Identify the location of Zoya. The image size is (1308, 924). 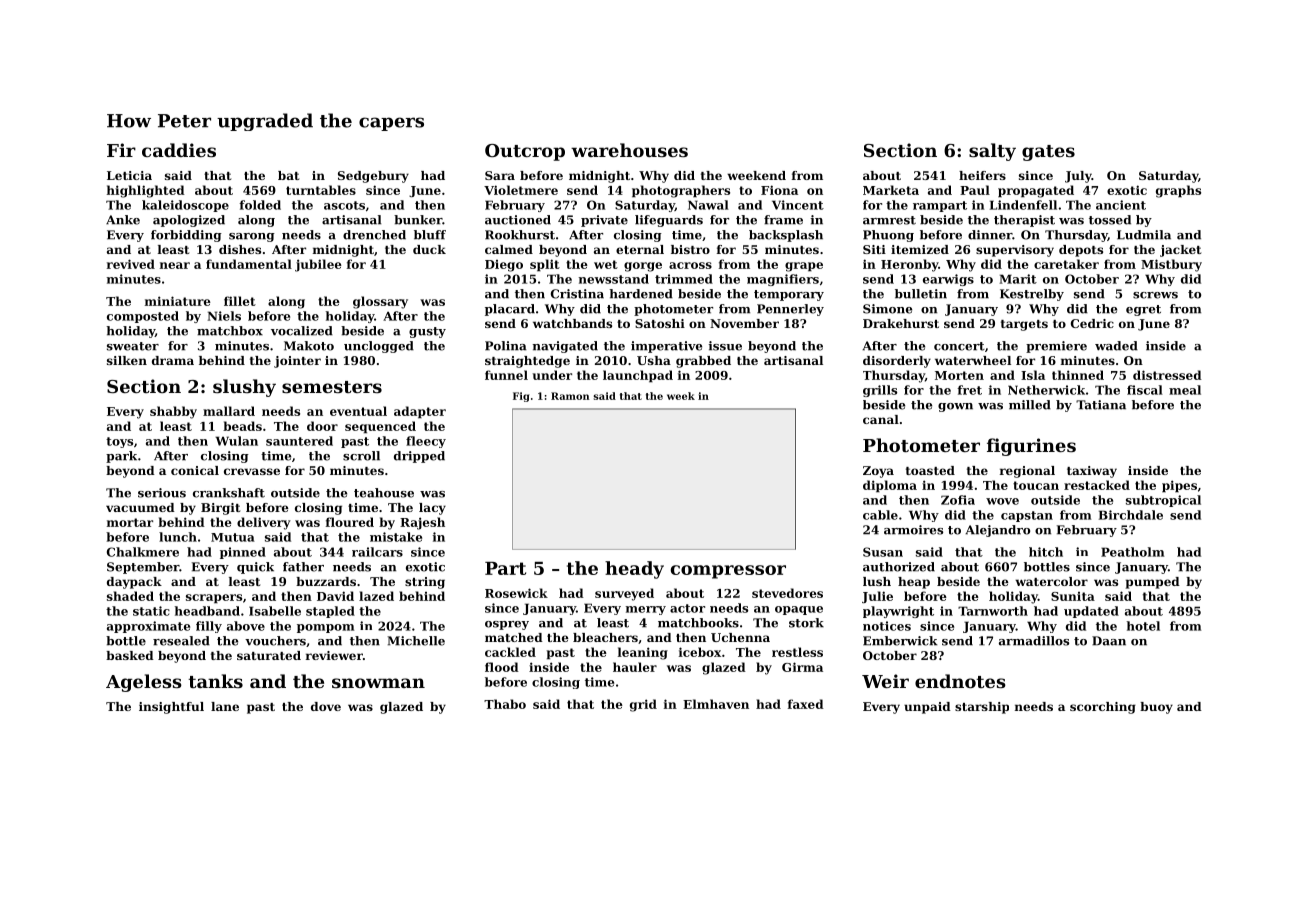
(878, 472).
